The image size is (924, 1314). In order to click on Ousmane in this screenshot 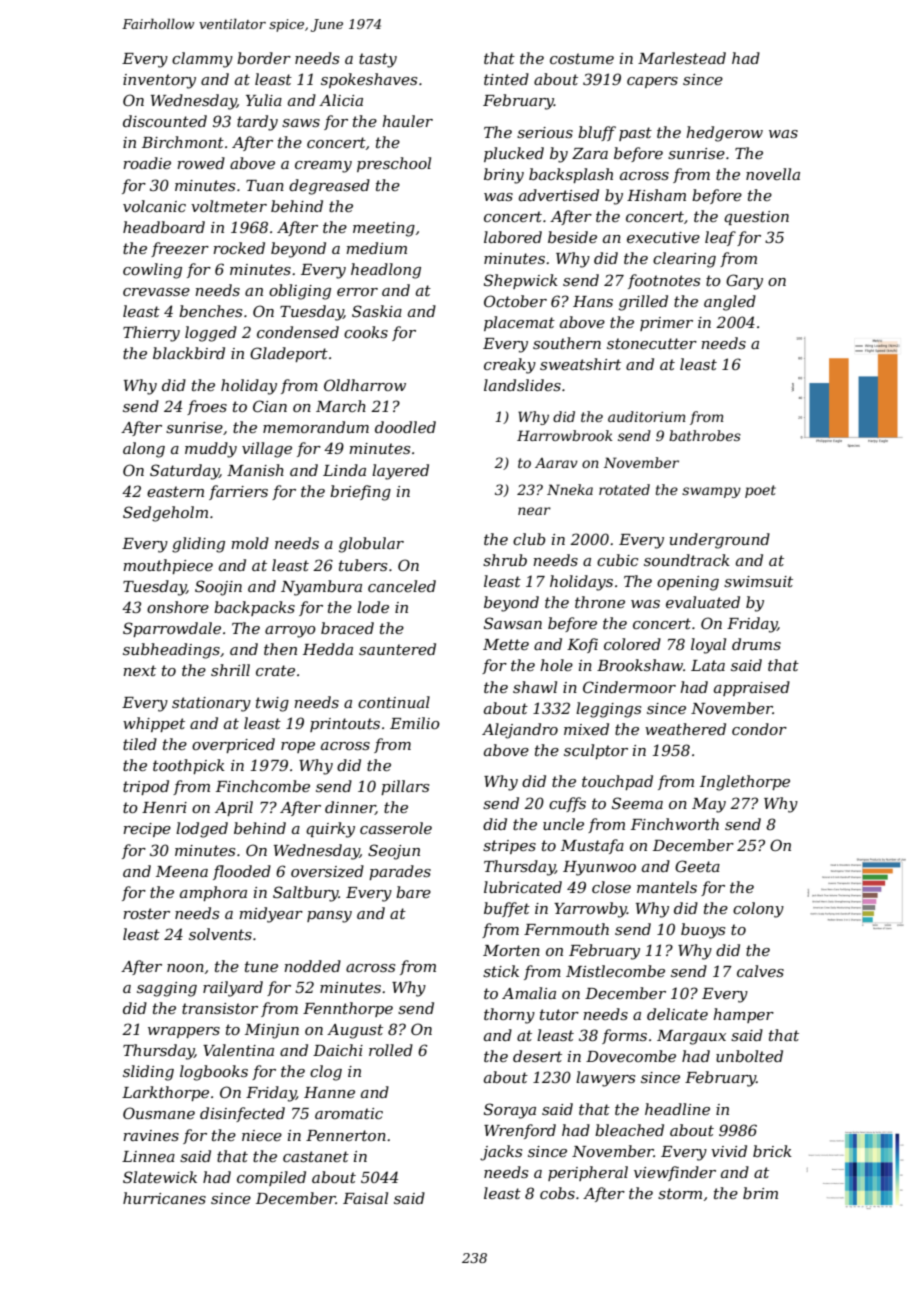, I will do `click(159, 1113)`.
